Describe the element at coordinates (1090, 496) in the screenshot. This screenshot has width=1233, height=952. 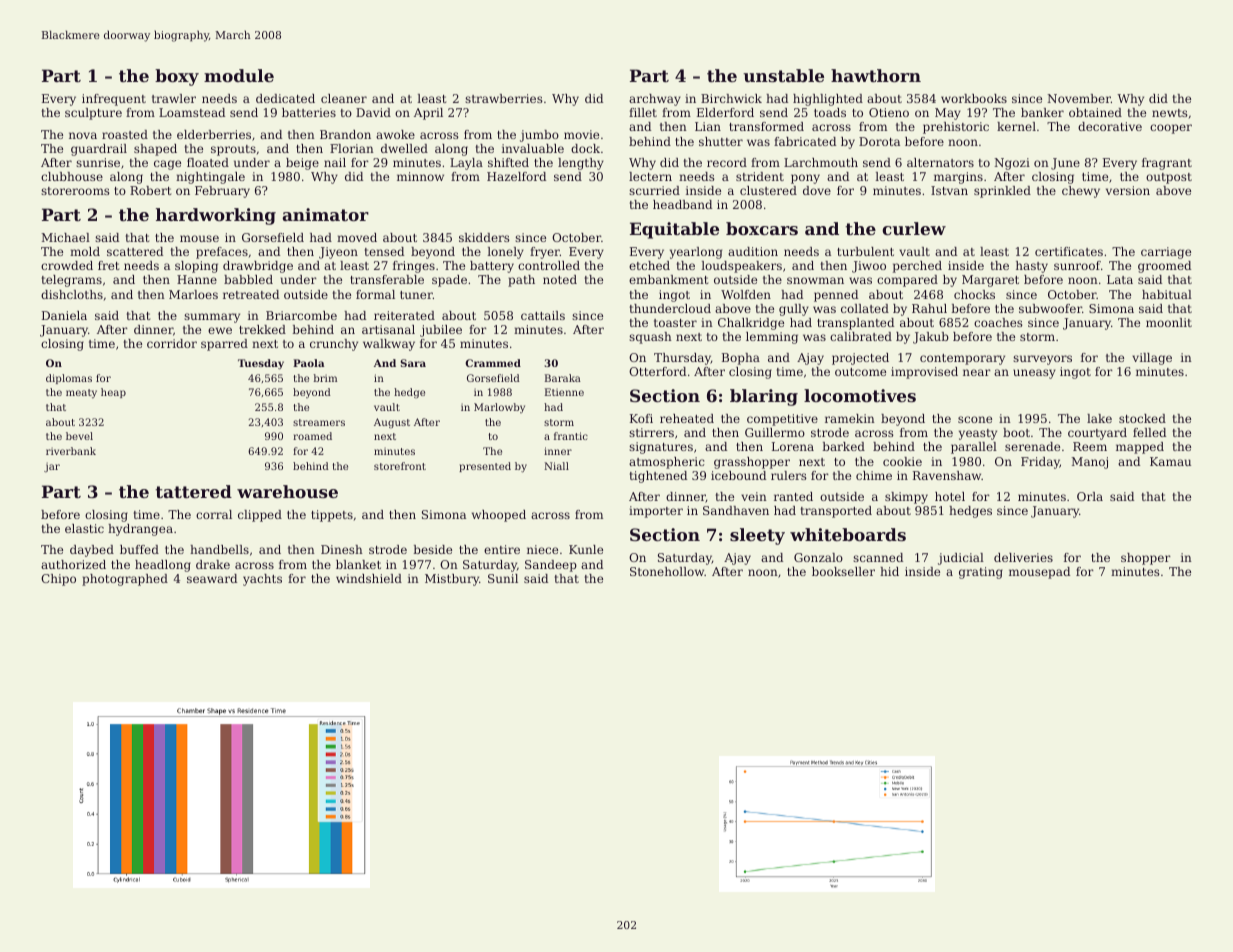
I see `Orla` at that location.
